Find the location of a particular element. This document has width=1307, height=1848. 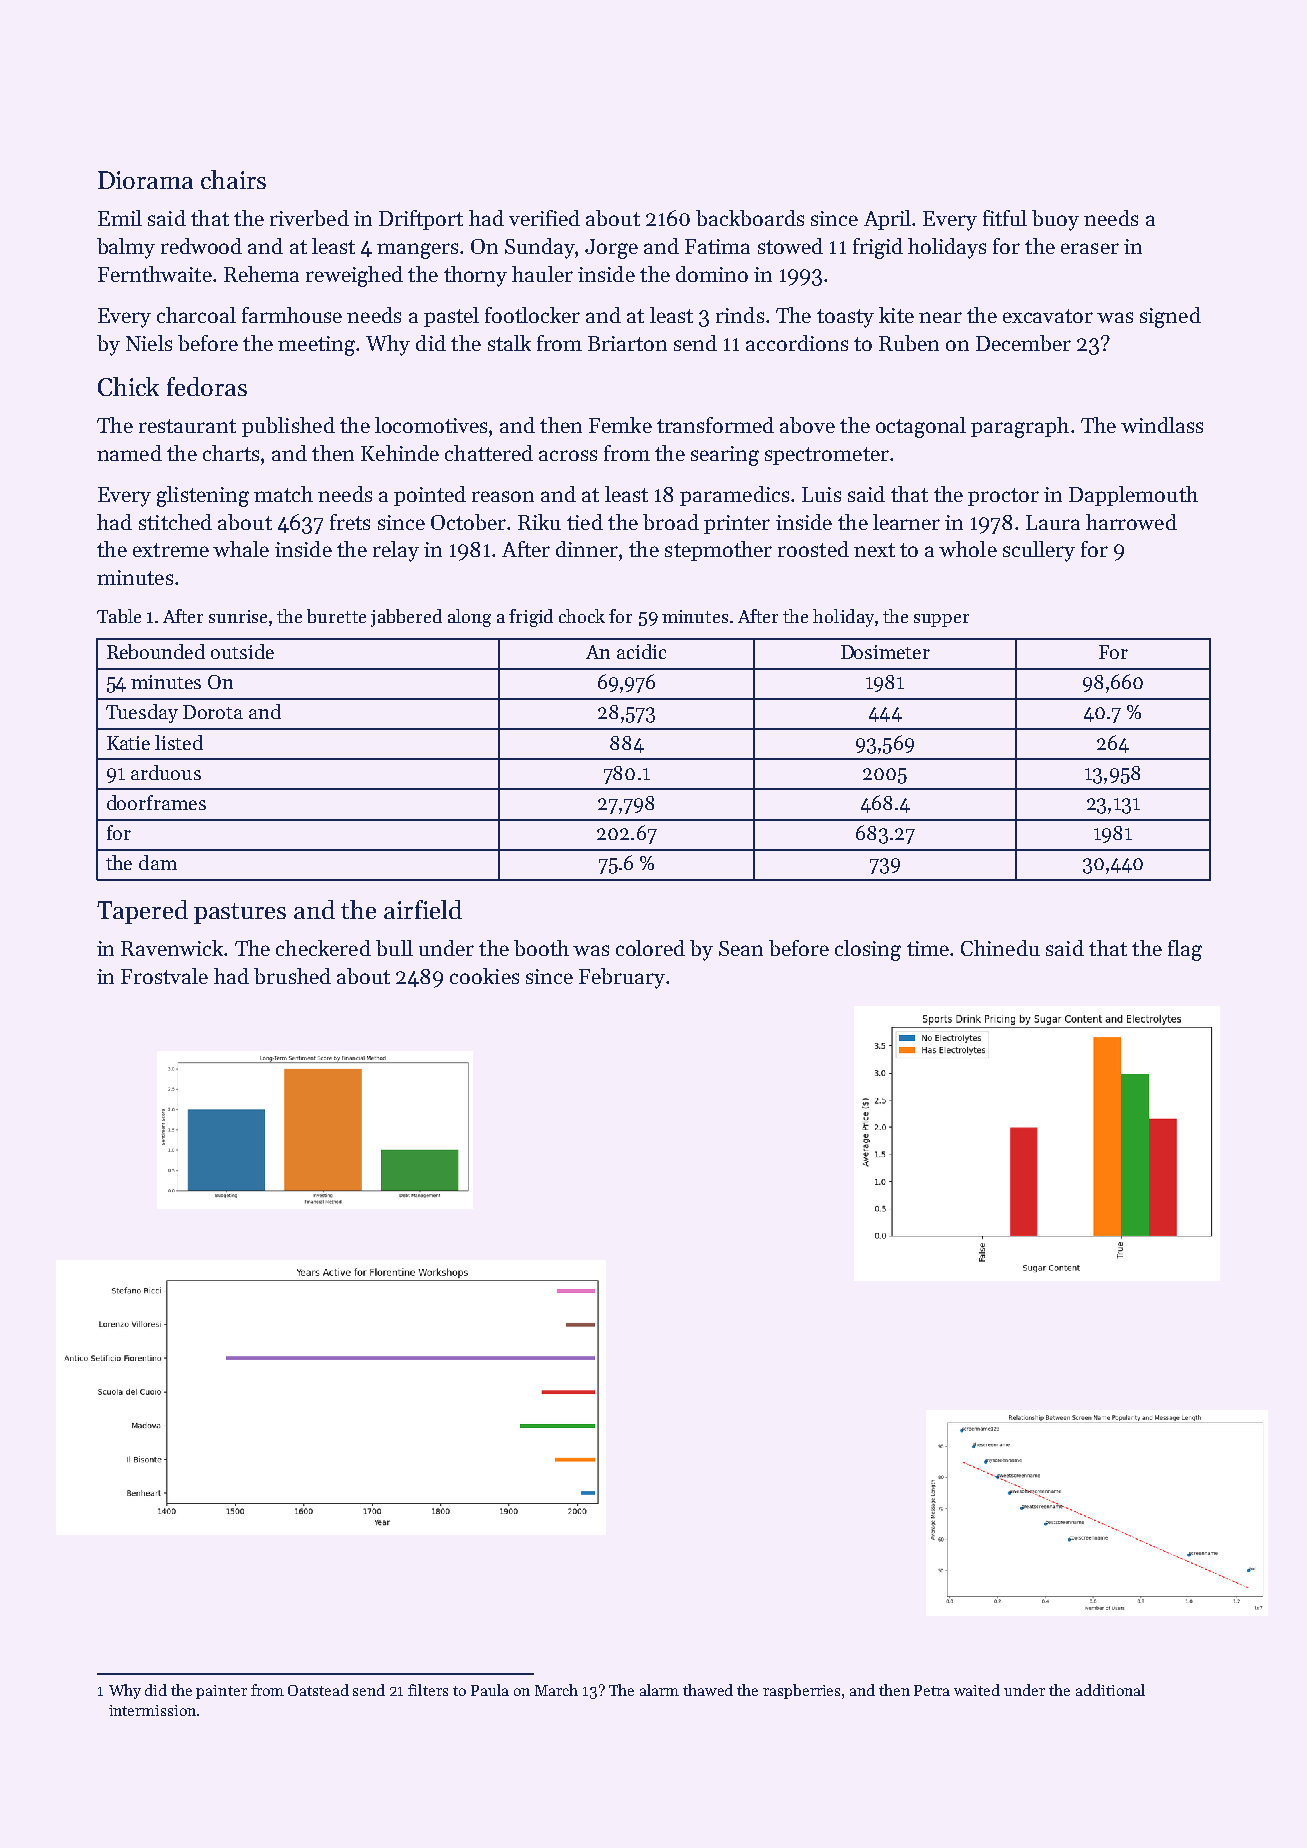

colored is located at coordinates (650, 948).
